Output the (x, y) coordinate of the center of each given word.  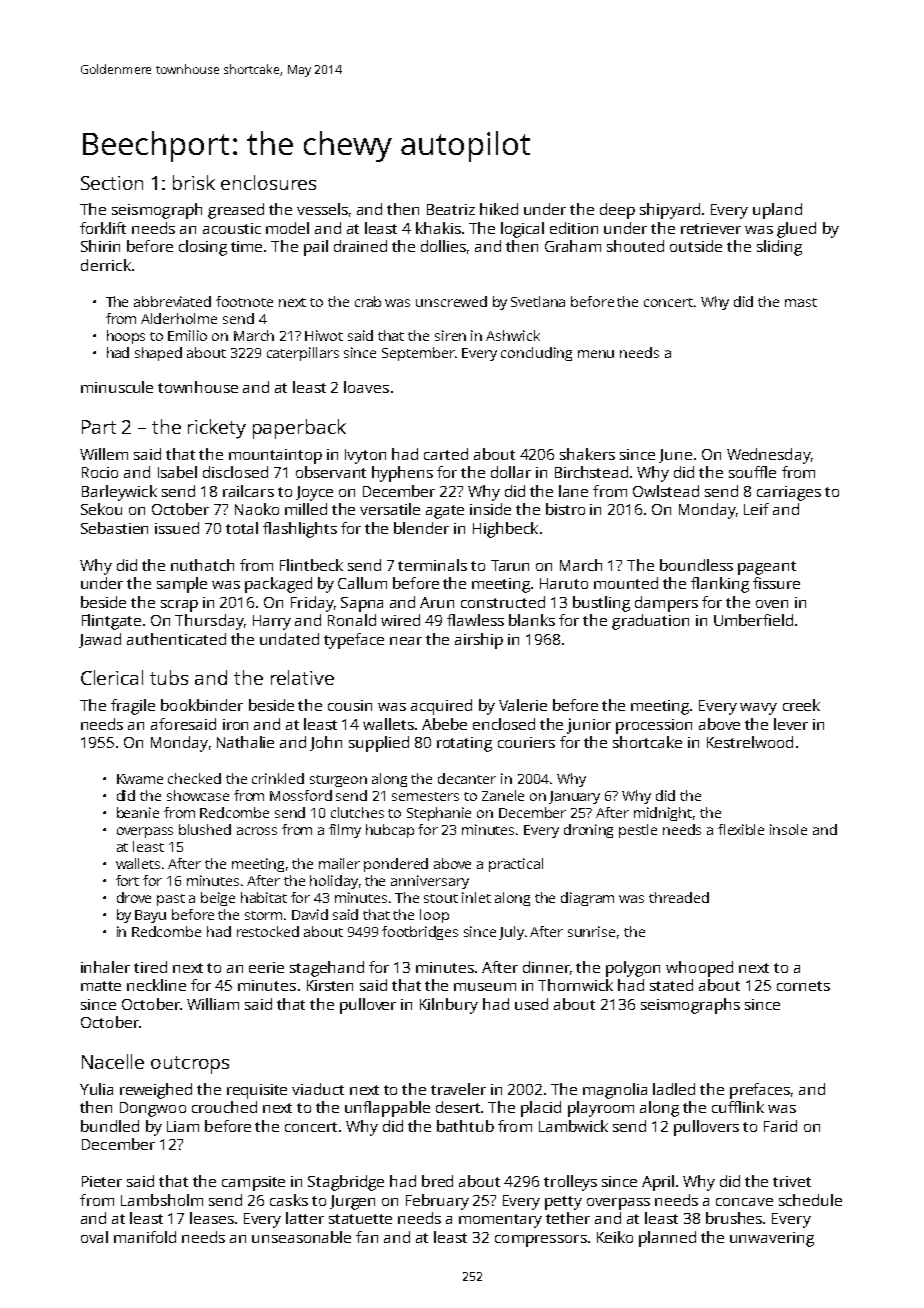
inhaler (105, 967)
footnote (244, 301)
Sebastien (114, 528)
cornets (803, 986)
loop (434, 916)
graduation (650, 622)
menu (596, 354)
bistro (565, 509)
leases (212, 1218)
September (418, 354)
